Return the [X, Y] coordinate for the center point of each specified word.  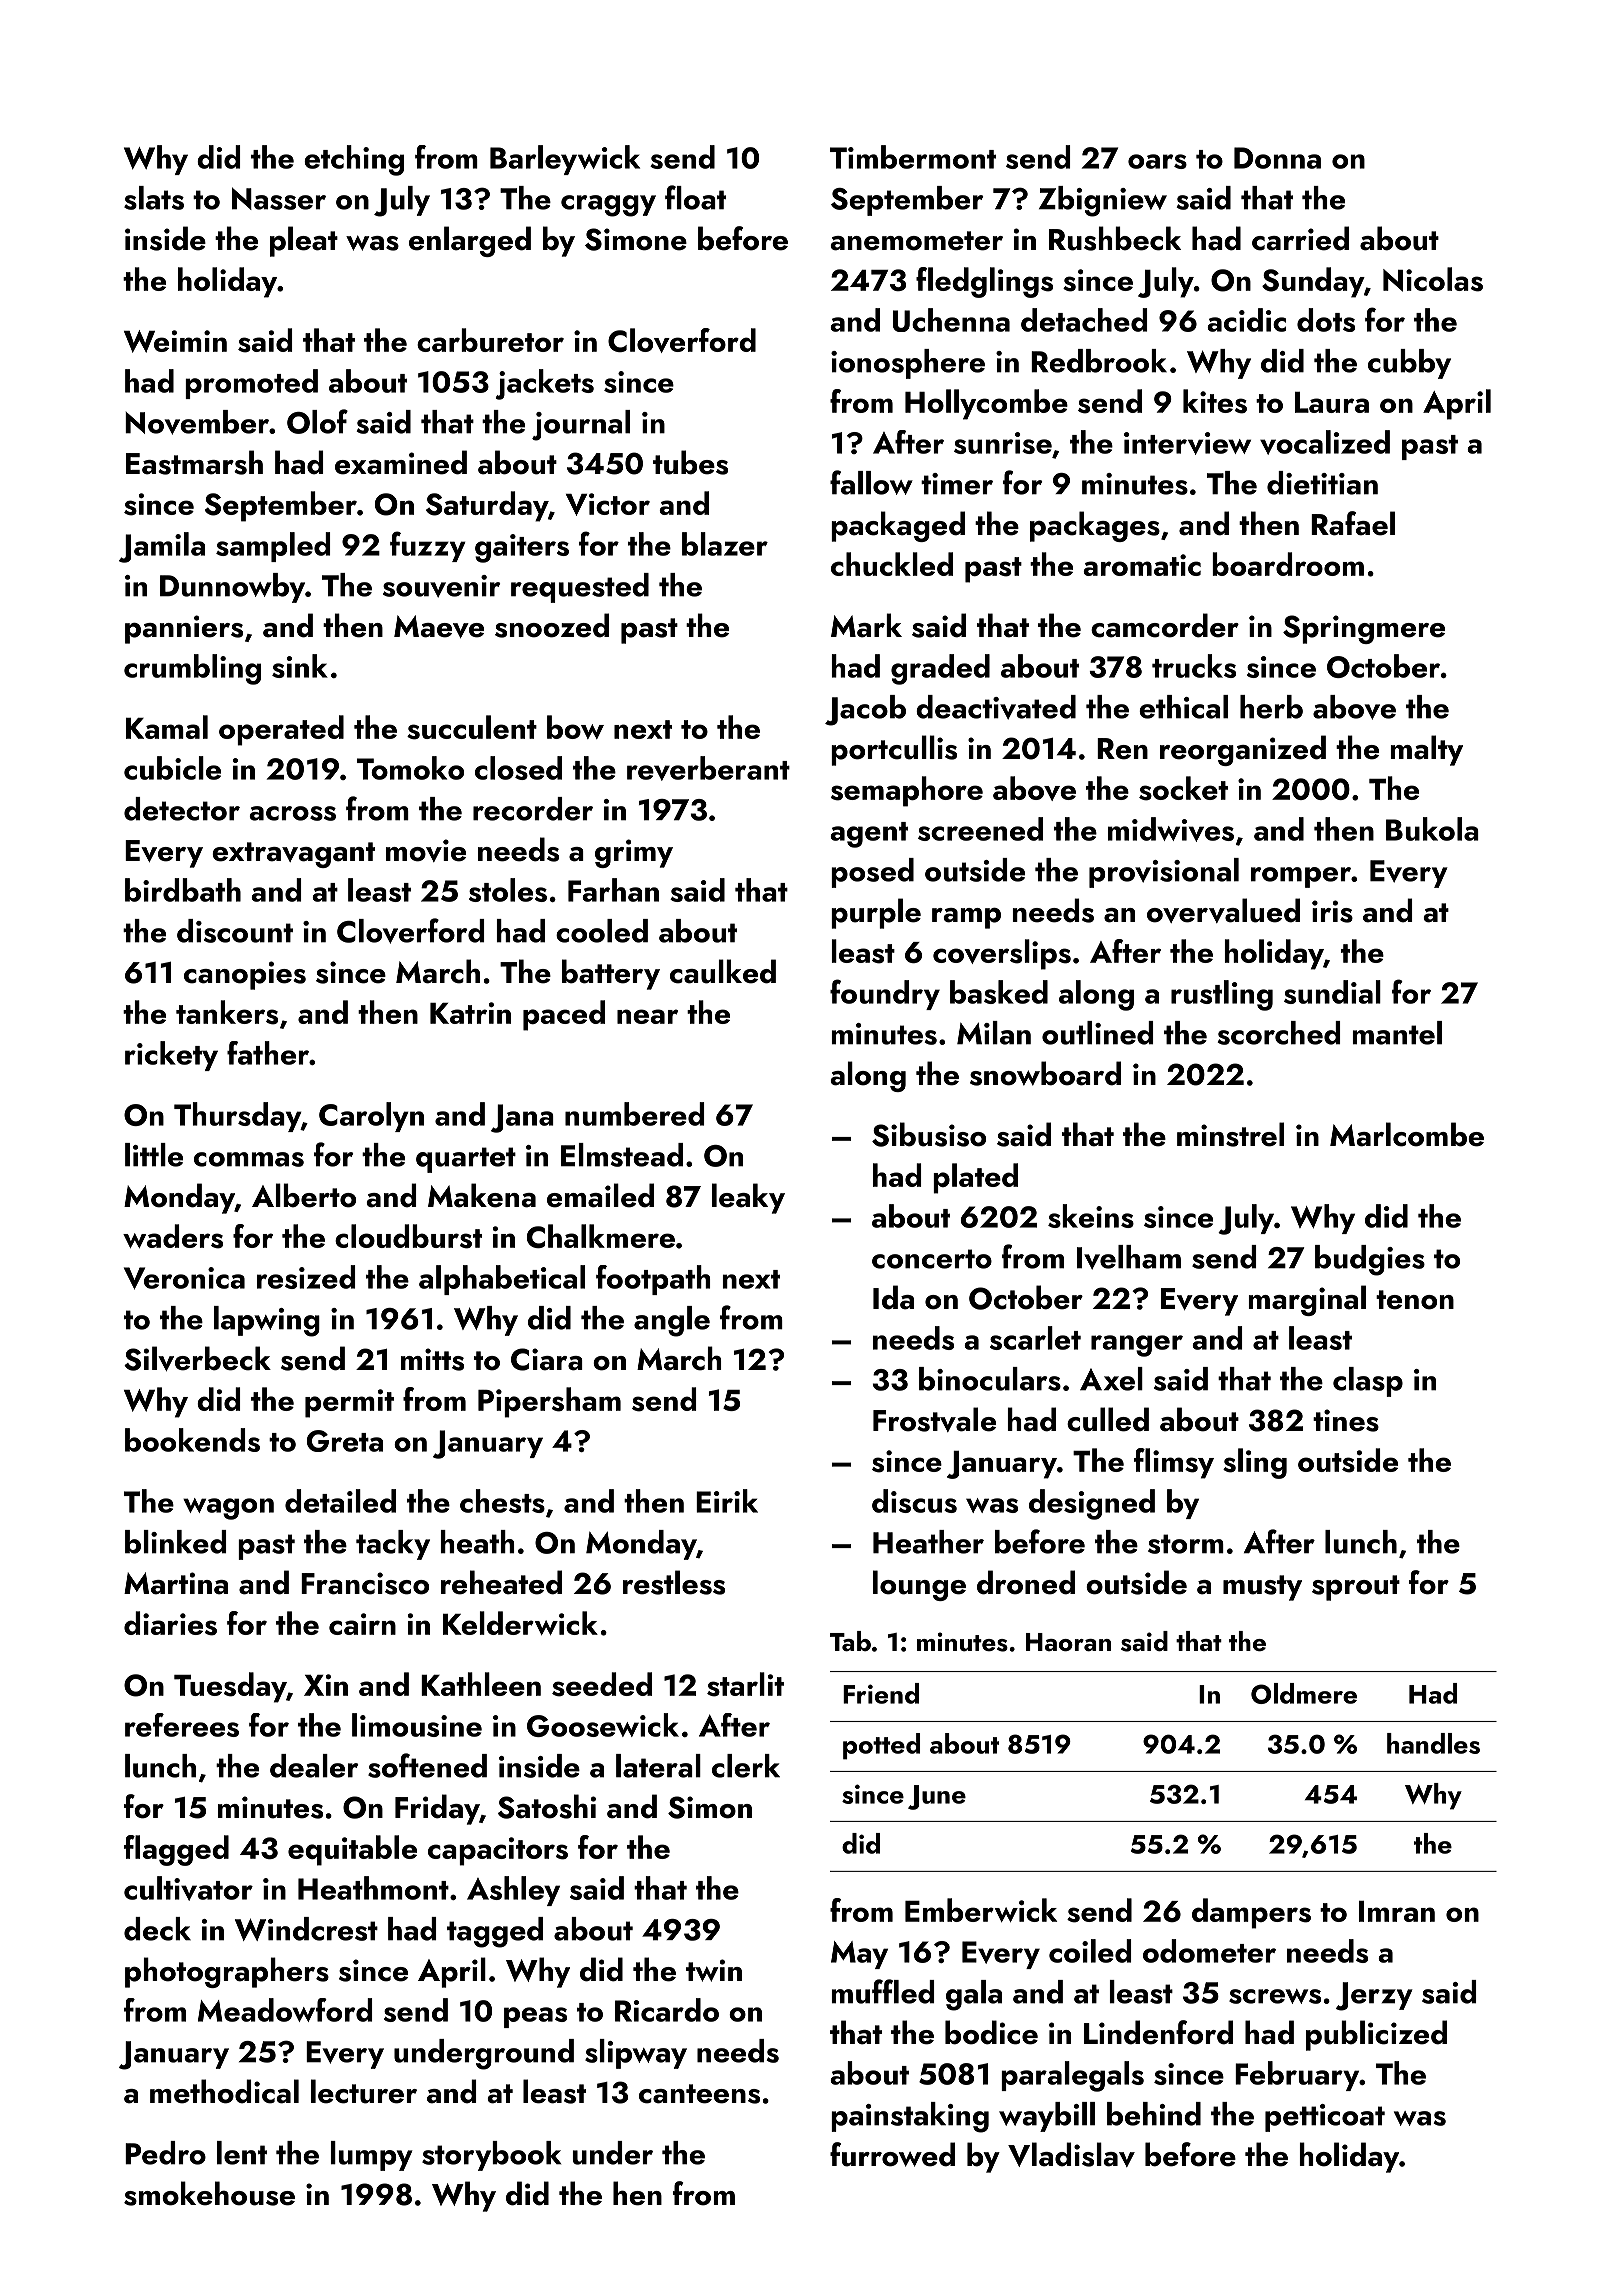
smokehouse [209, 2193]
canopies [245, 975]
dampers [1251, 1913]
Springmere [1364, 629]
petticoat [1325, 2118]
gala [974, 1995]
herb [1271, 707]
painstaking [910, 2117]
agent [869, 835]
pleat [304, 241]
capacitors [498, 1851]
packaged [898, 526]
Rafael [1353, 523]
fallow [871, 482]
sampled [273, 547]
